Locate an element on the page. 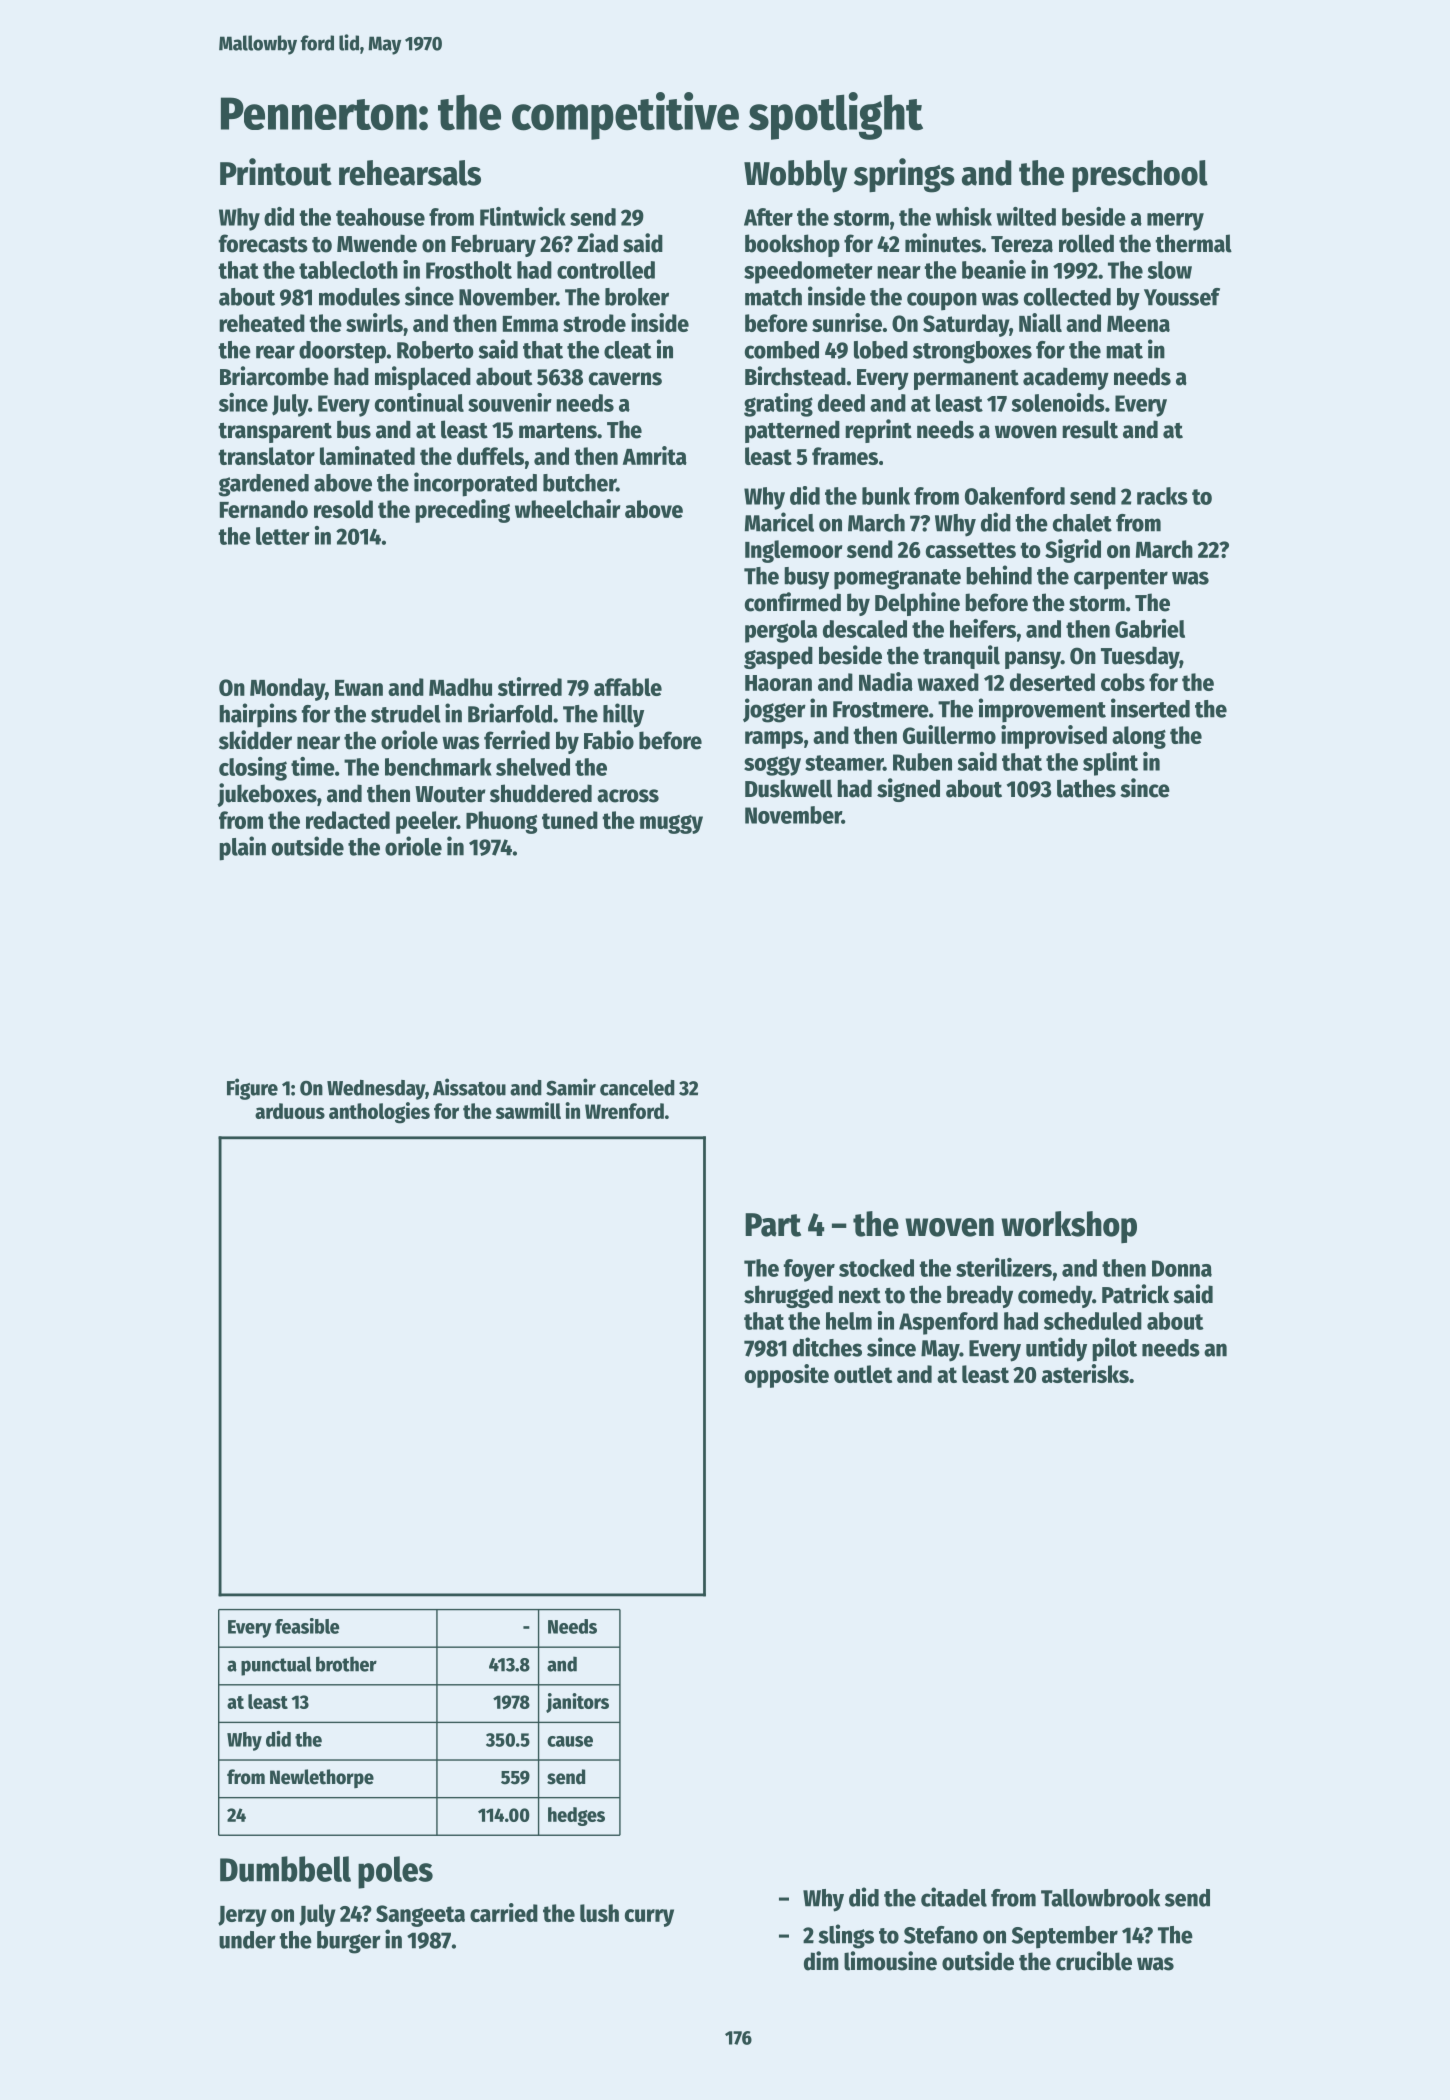 The image size is (1450, 2100). asterisks is located at coordinates (1085, 1373).
